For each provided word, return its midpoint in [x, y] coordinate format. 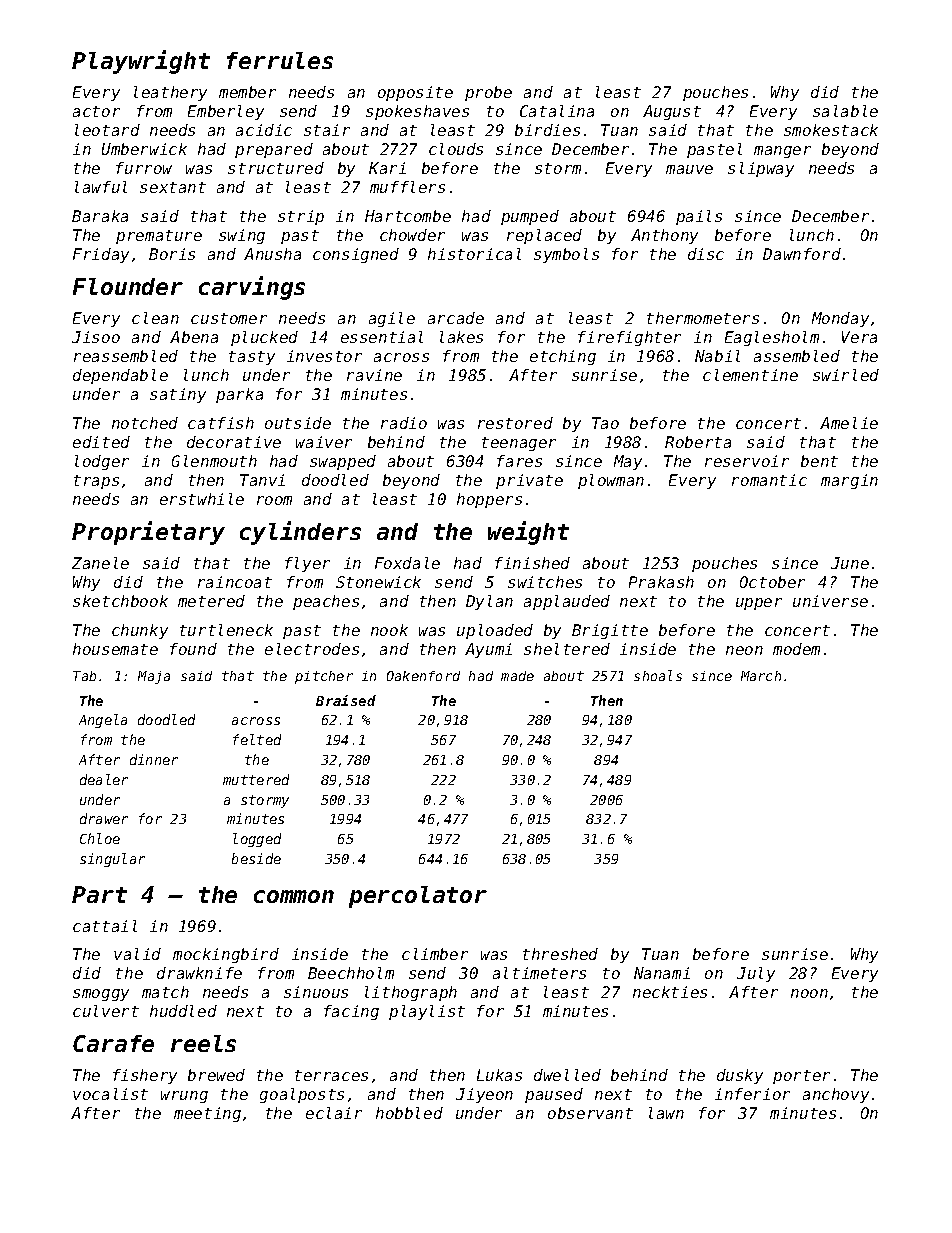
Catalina [557, 111]
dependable [120, 376]
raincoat [235, 582]
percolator [418, 897]
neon [744, 650]
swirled [846, 375]
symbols [566, 255]
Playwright [141, 62]
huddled [183, 1011]
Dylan [489, 602]
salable [845, 111]
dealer [104, 779]
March [761, 676]
